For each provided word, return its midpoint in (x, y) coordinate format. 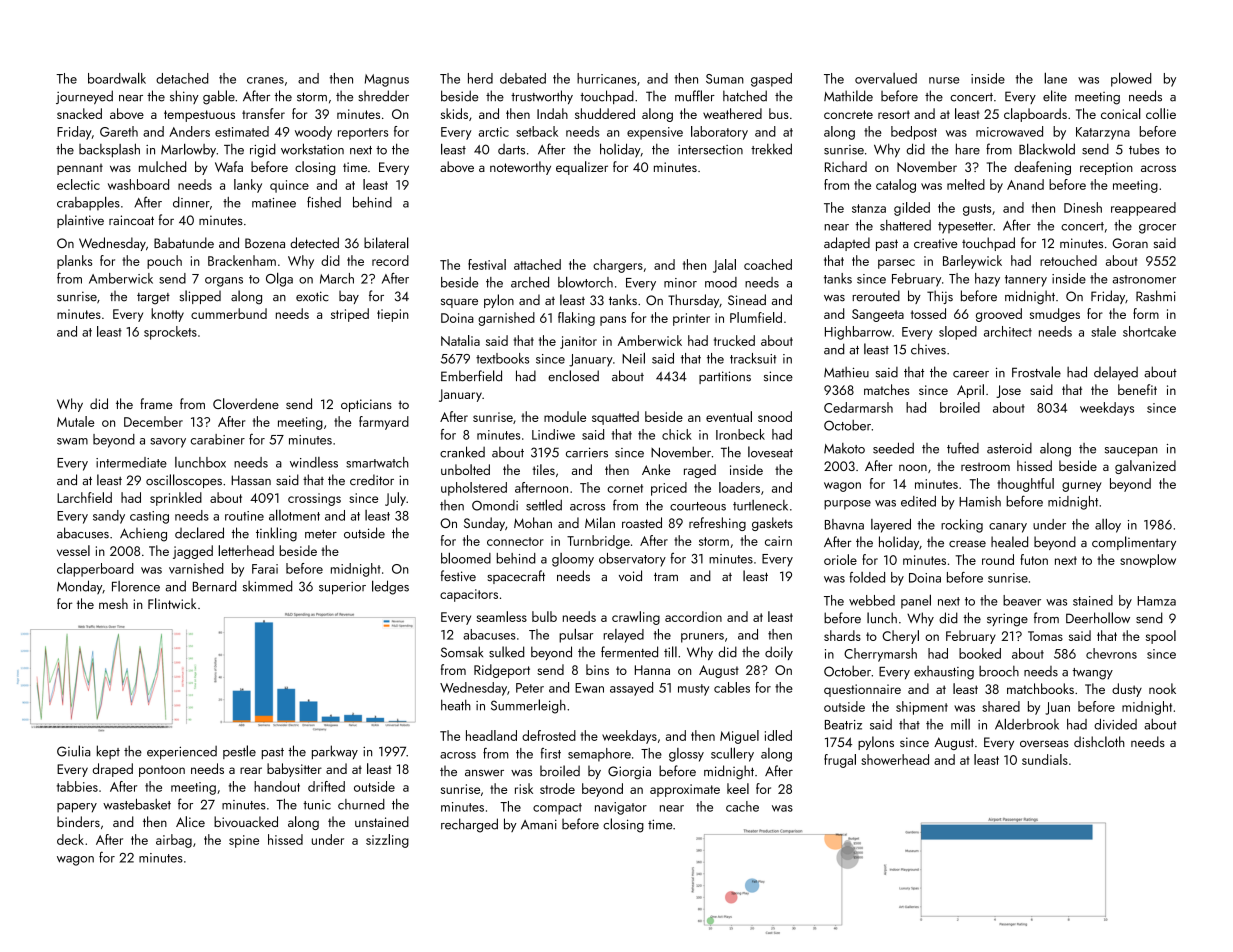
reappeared (1143, 209)
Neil (633, 358)
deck (70, 839)
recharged (469, 825)
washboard (138, 184)
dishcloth (1099, 741)
